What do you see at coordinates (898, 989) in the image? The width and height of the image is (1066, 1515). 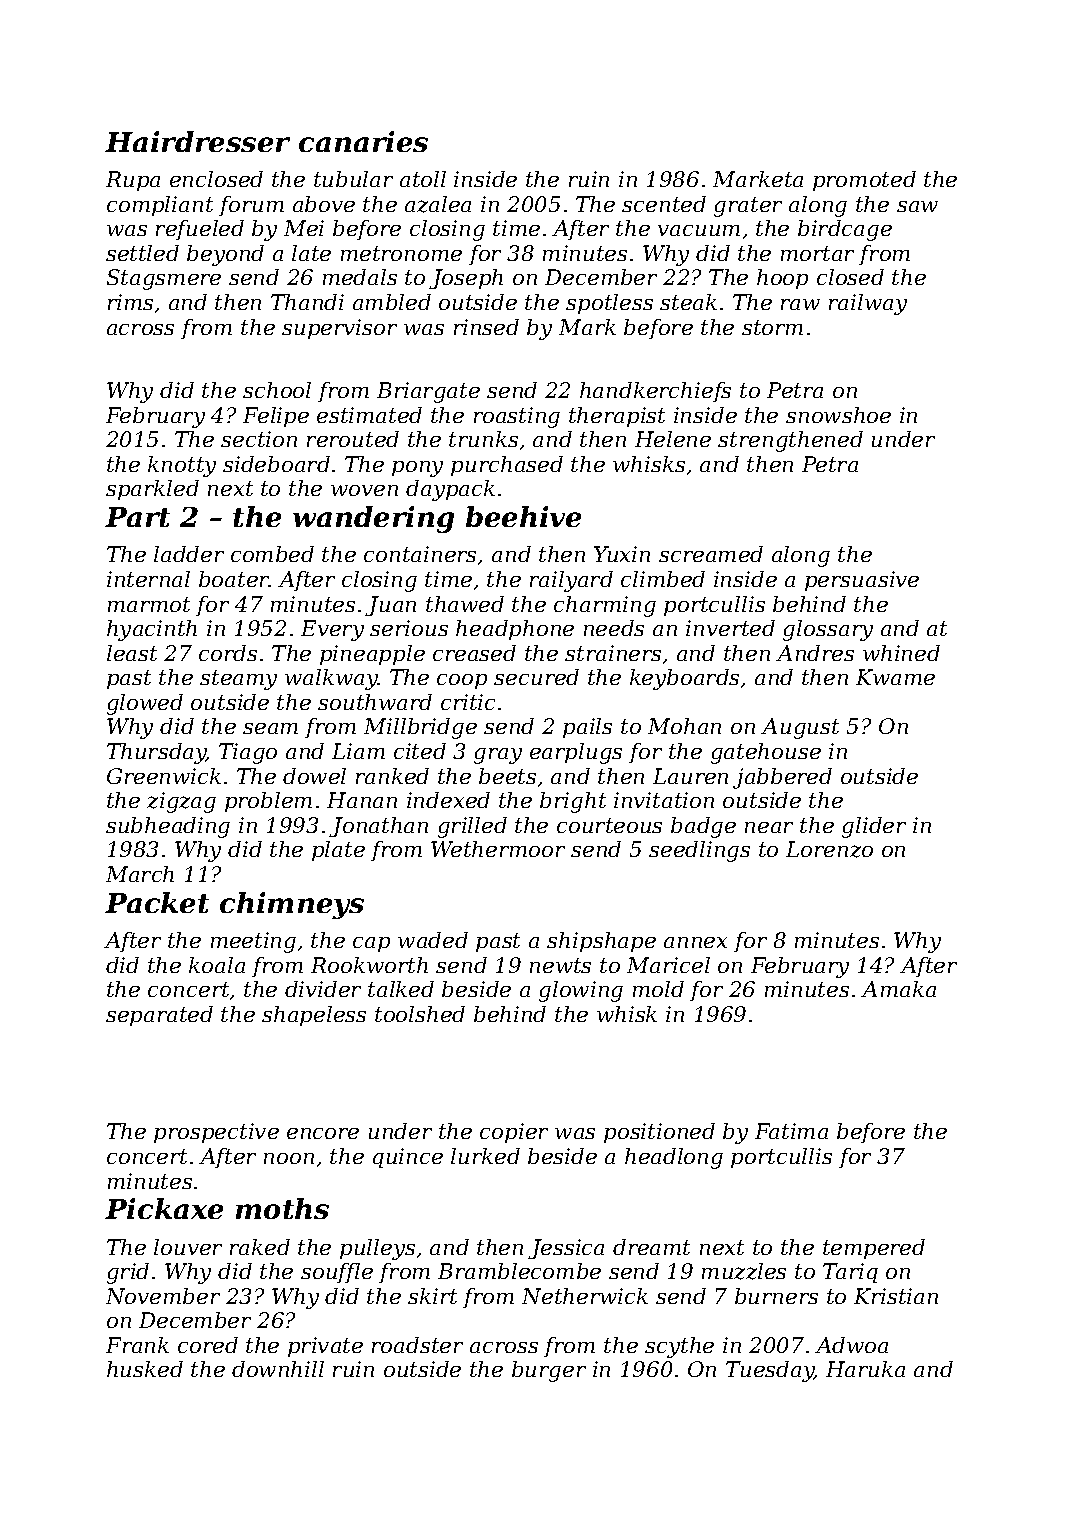 I see `Amaka` at bounding box center [898, 989].
